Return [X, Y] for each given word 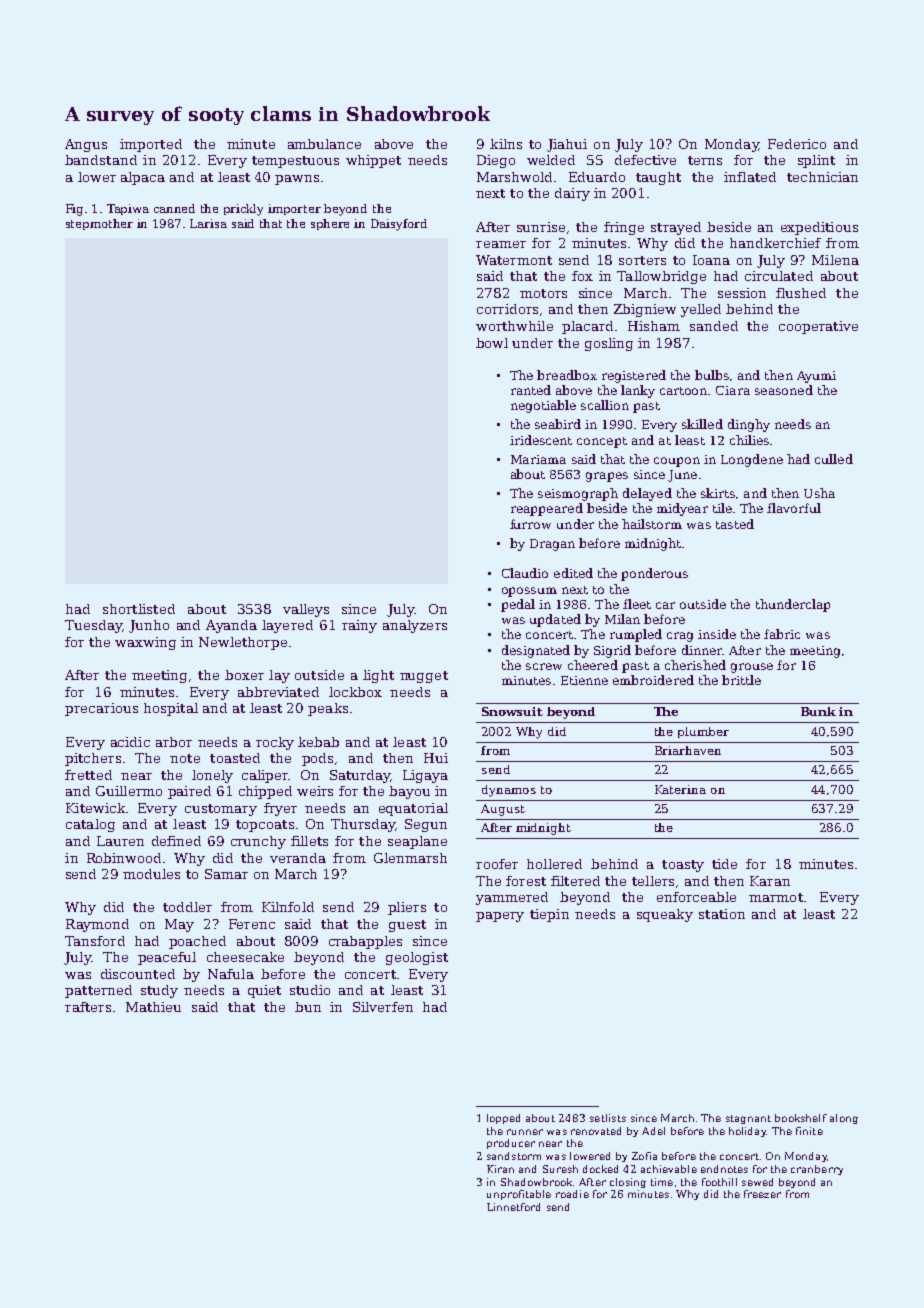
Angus [86, 145]
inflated [750, 177]
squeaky [665, 915]
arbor [174, 742]
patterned [98, 991]
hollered [554, 864]
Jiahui [567, 145]
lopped [503, 1119]
